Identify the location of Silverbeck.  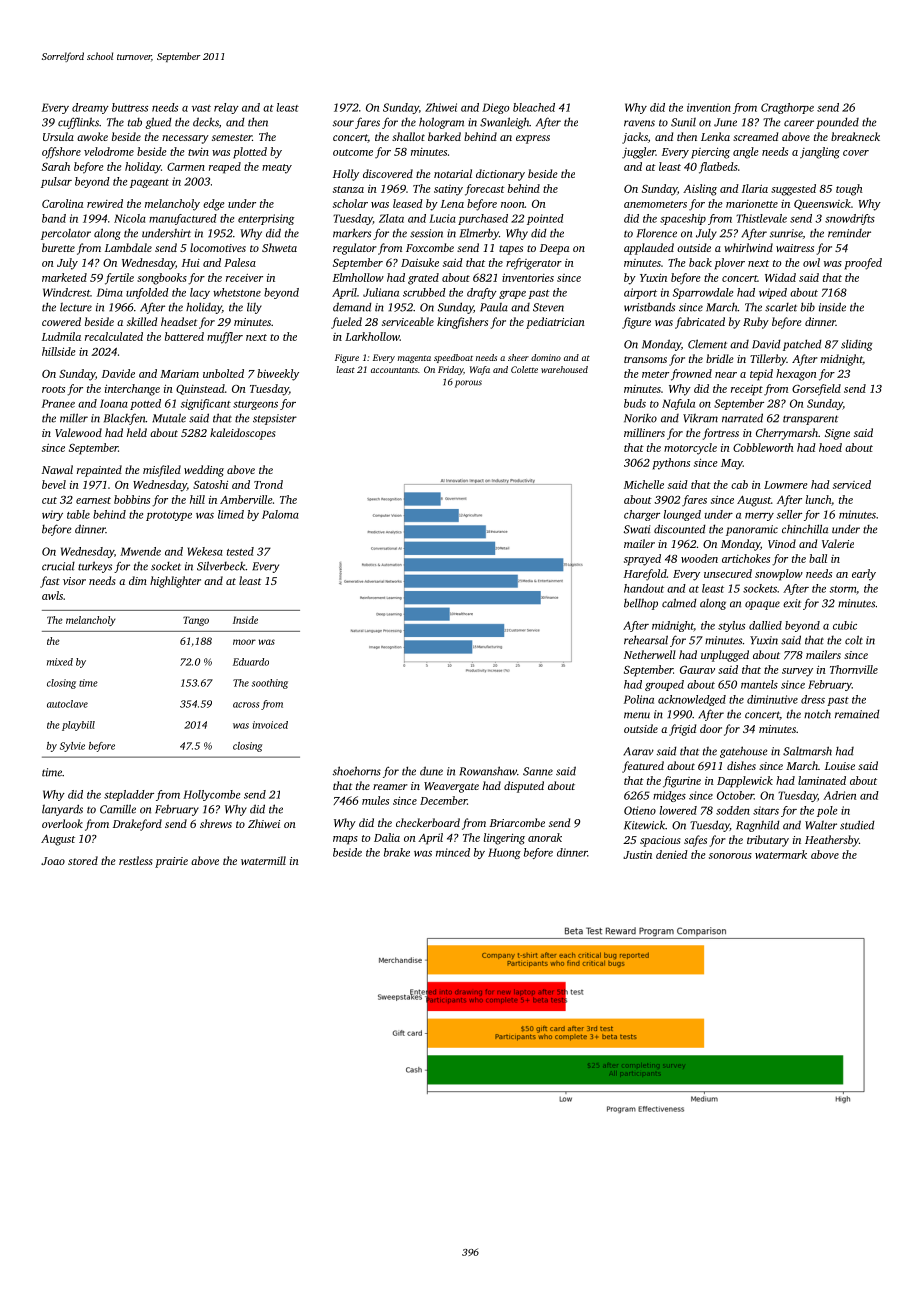
(221, 566).
